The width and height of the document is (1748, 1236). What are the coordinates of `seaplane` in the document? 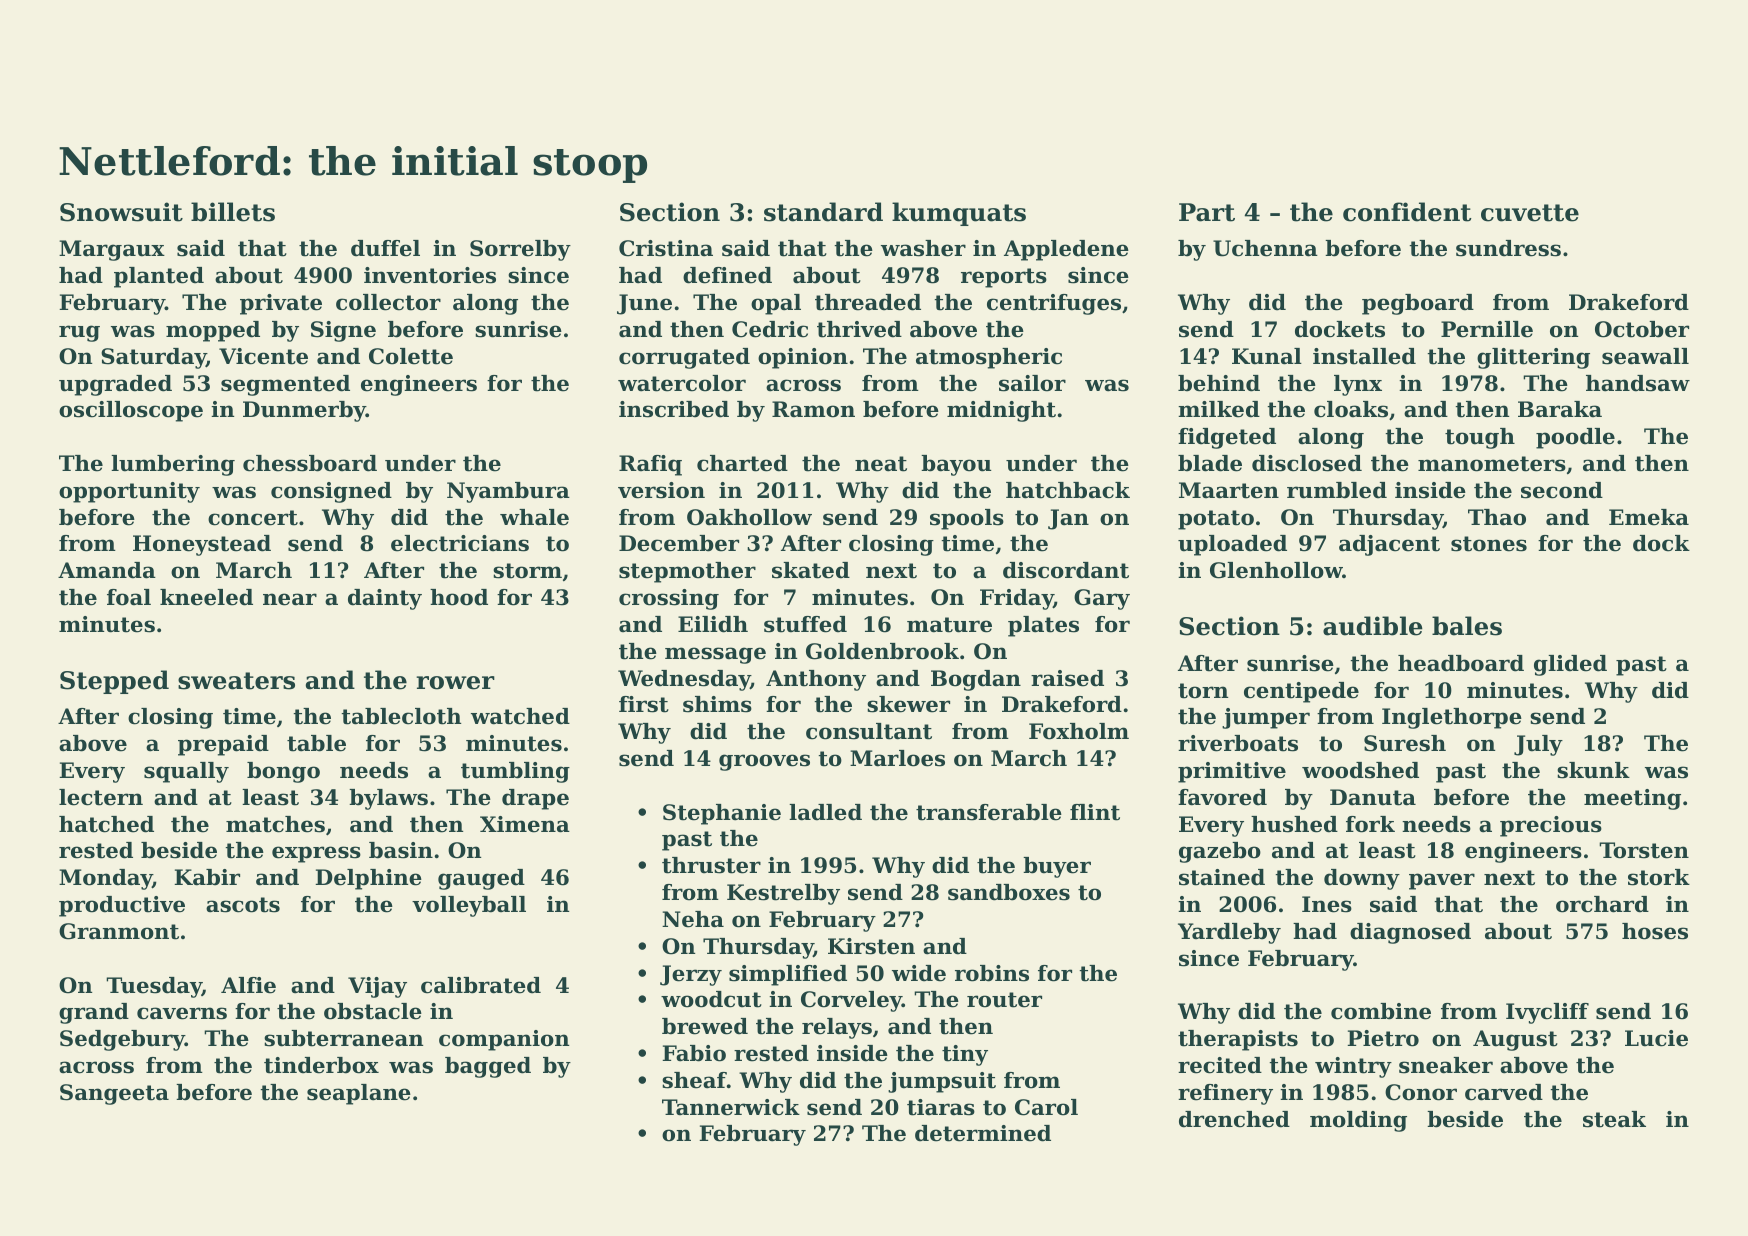 It's located at (359, 1094).
